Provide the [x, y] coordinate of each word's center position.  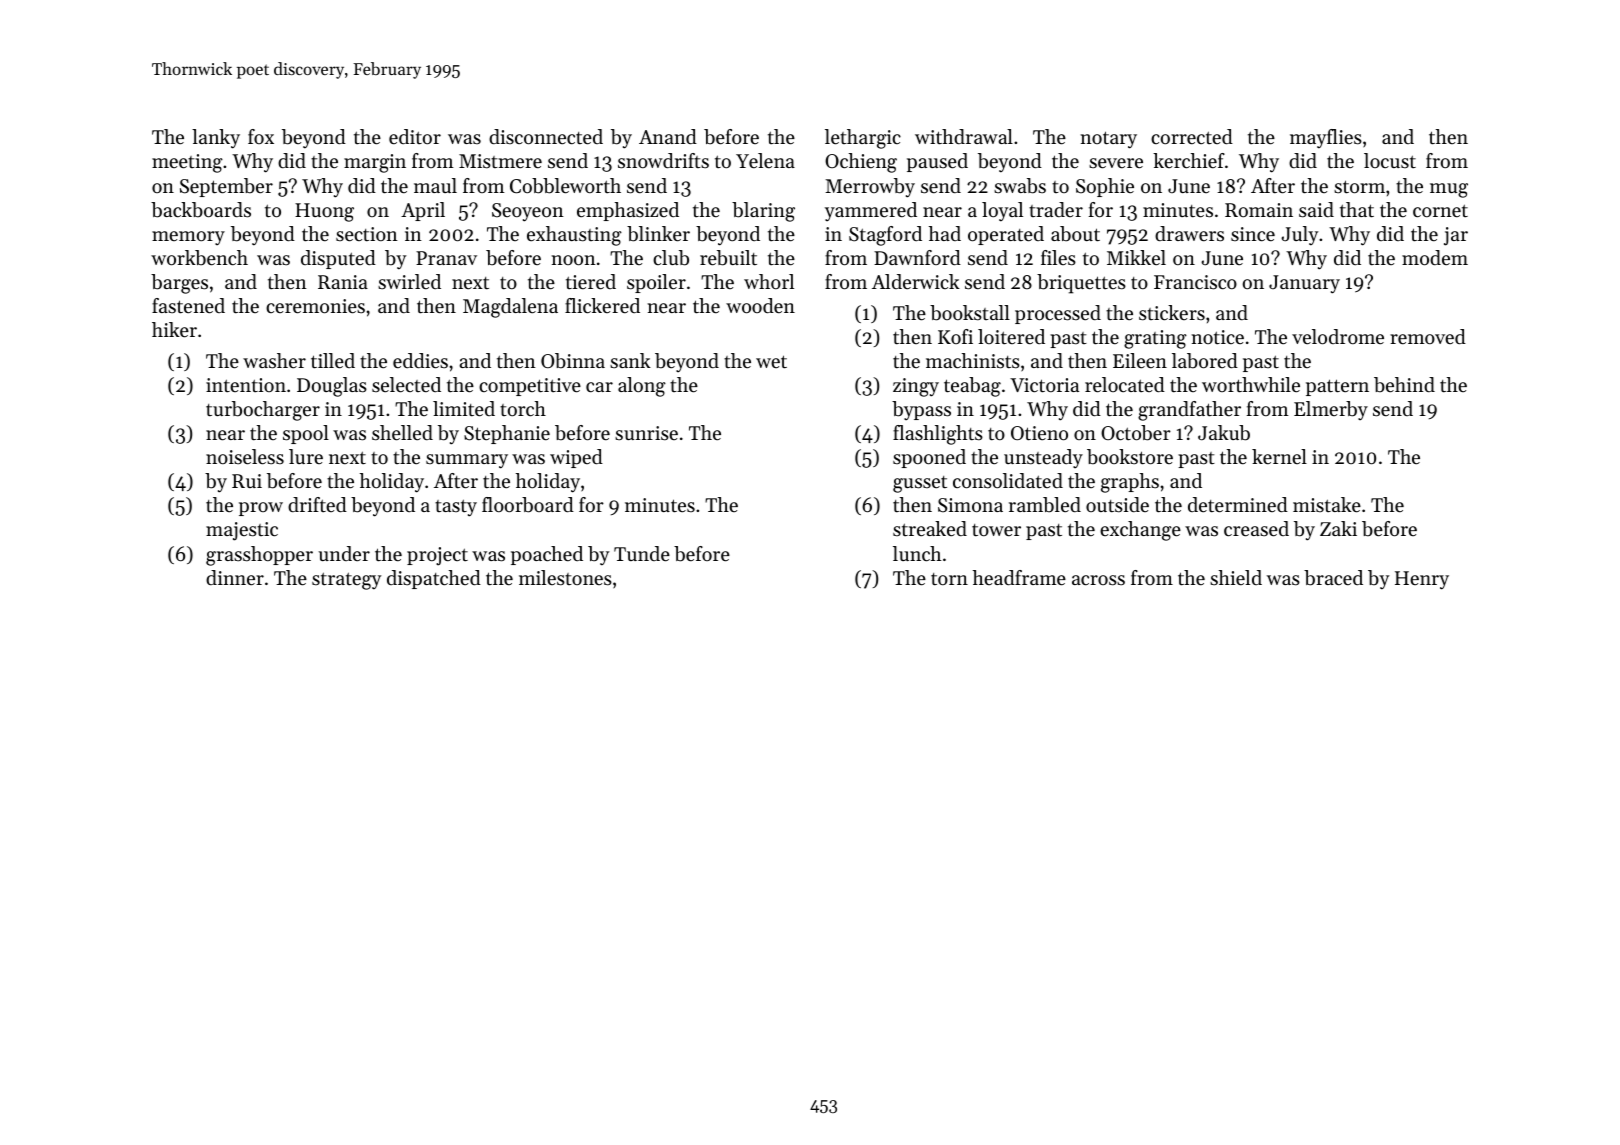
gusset [920, 484]
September [226, 187]
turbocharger [263, 411]
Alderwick [916, 282]
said [1316, 210]
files [1058, 258]
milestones [565, 578]
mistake [1327, 505]
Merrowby [870, 188]
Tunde [642, 554]
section [367, 234]
